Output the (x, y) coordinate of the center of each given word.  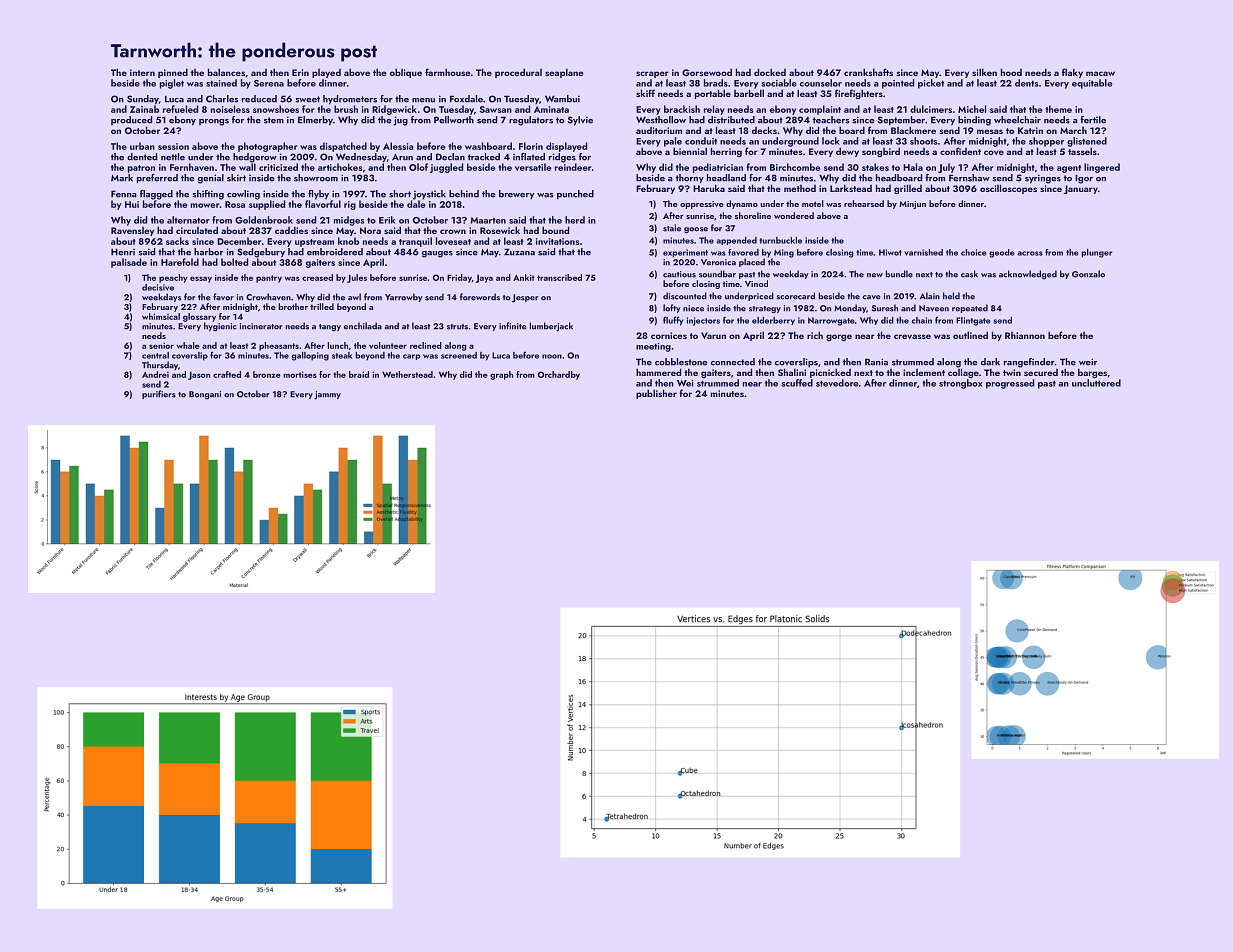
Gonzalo (1088, 274)
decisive (158, 287)
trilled (322, 306)
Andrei (155, 374)
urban (142, 146)
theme (1058, 109)
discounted (685, 296)
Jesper (525, 298)
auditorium (659, 130)
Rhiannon (1025, 335)
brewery (516, 194)
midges (349, 221)
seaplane (564, 73)
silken (984, 72)
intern (142, 72)
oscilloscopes (1008, 189)
